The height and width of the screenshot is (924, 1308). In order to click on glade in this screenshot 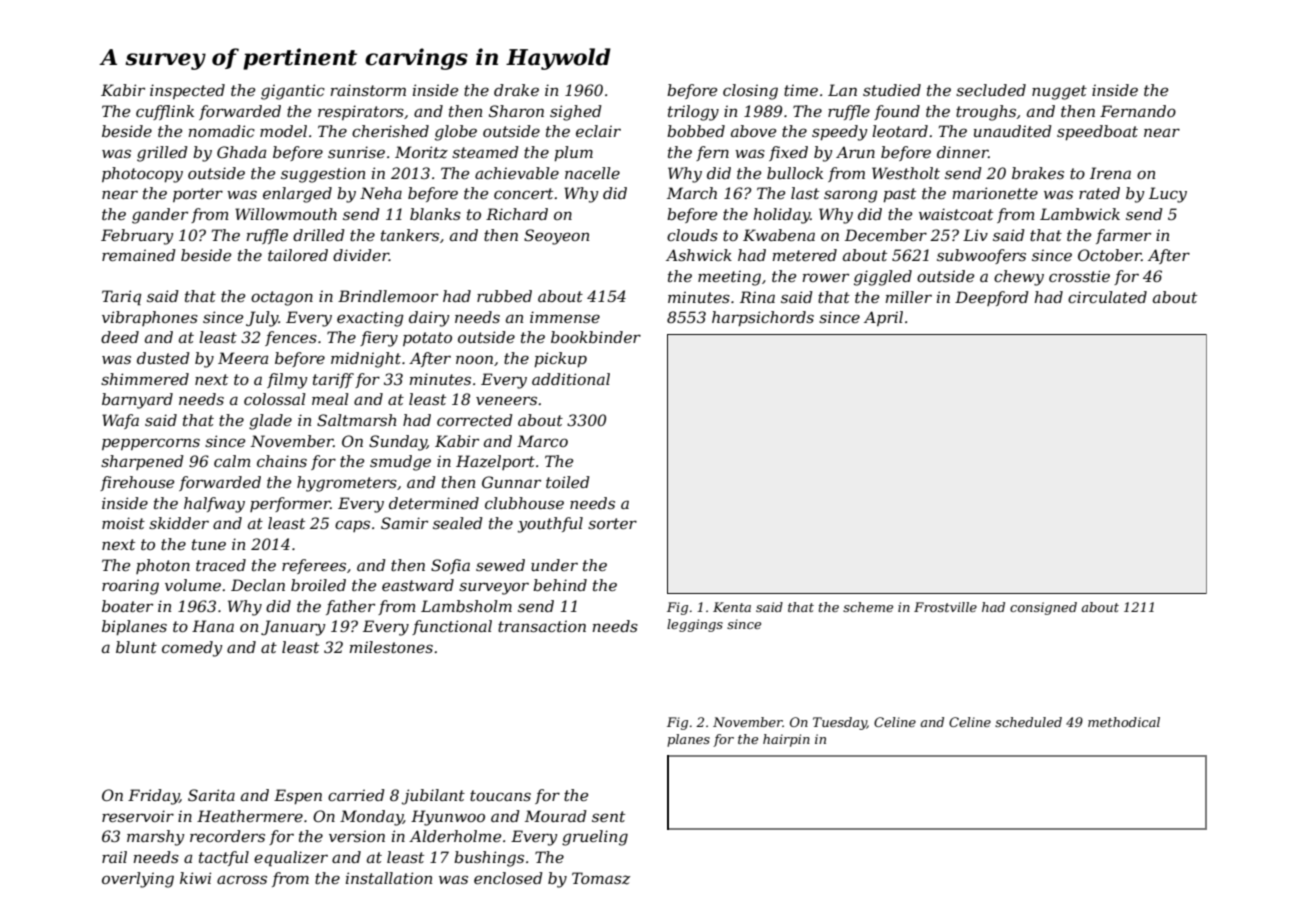, I will do `click(270, 422)`.
